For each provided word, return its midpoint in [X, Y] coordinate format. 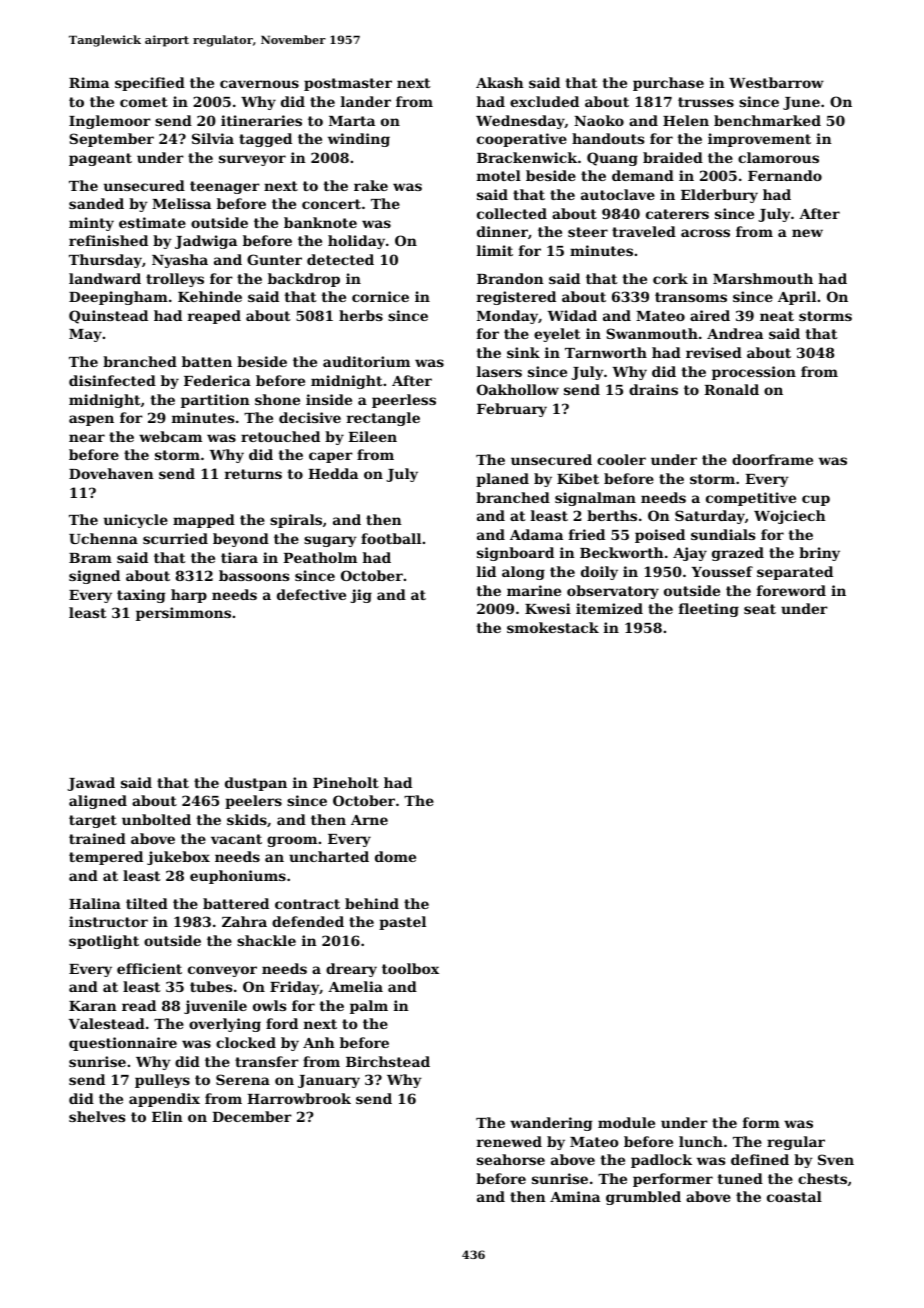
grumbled [643, 1198]
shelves [97, 1116]
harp [189, 596]
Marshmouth [763, 278]
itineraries [261, 120]
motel [499, 175]
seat [760, 609]
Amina [575, 1196]
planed [502, 480]
